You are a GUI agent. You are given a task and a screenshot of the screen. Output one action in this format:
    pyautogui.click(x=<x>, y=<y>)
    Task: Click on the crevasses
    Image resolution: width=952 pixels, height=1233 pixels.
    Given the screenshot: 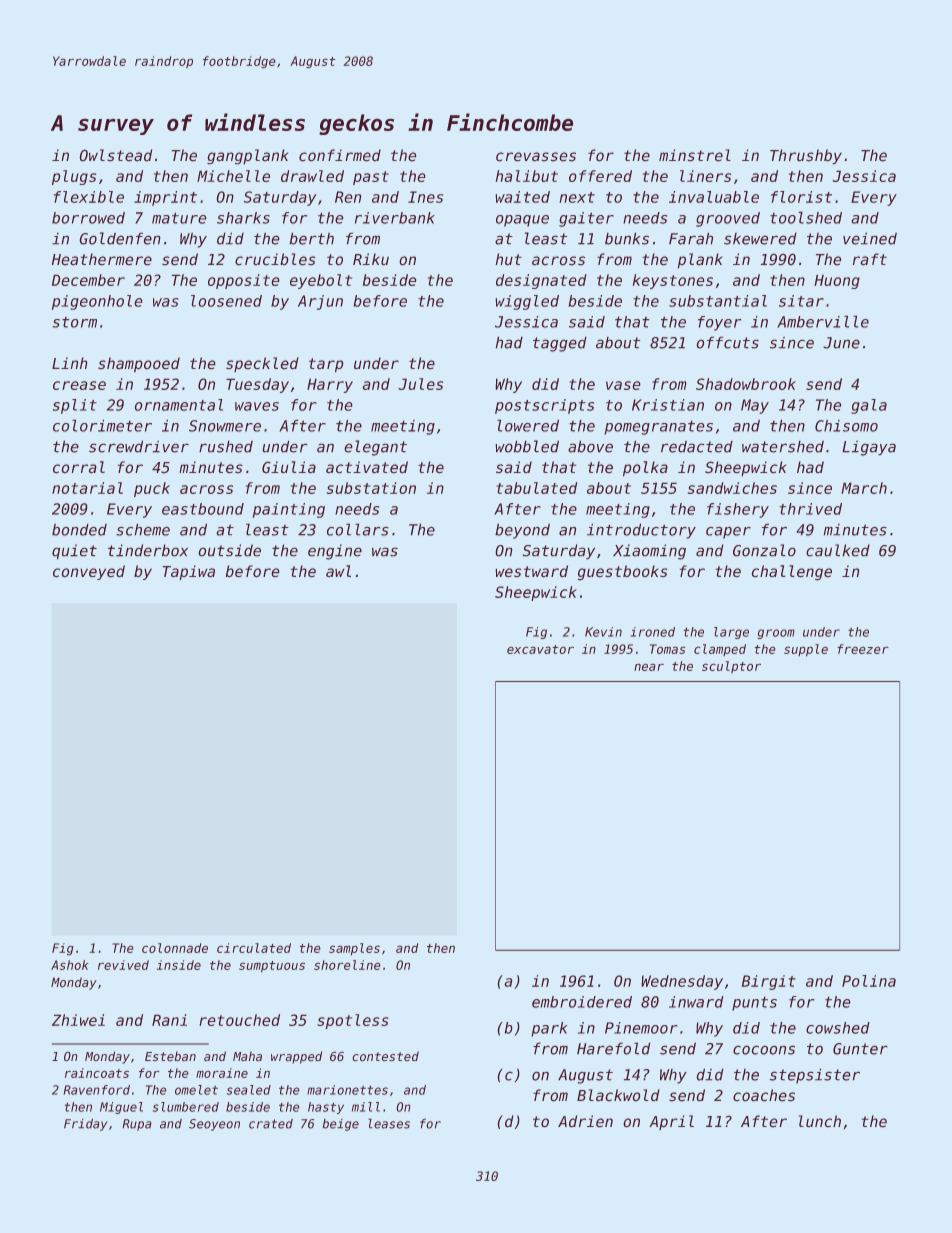 What is the action you would take?
    pyautogui.click(x=536, y=157)
